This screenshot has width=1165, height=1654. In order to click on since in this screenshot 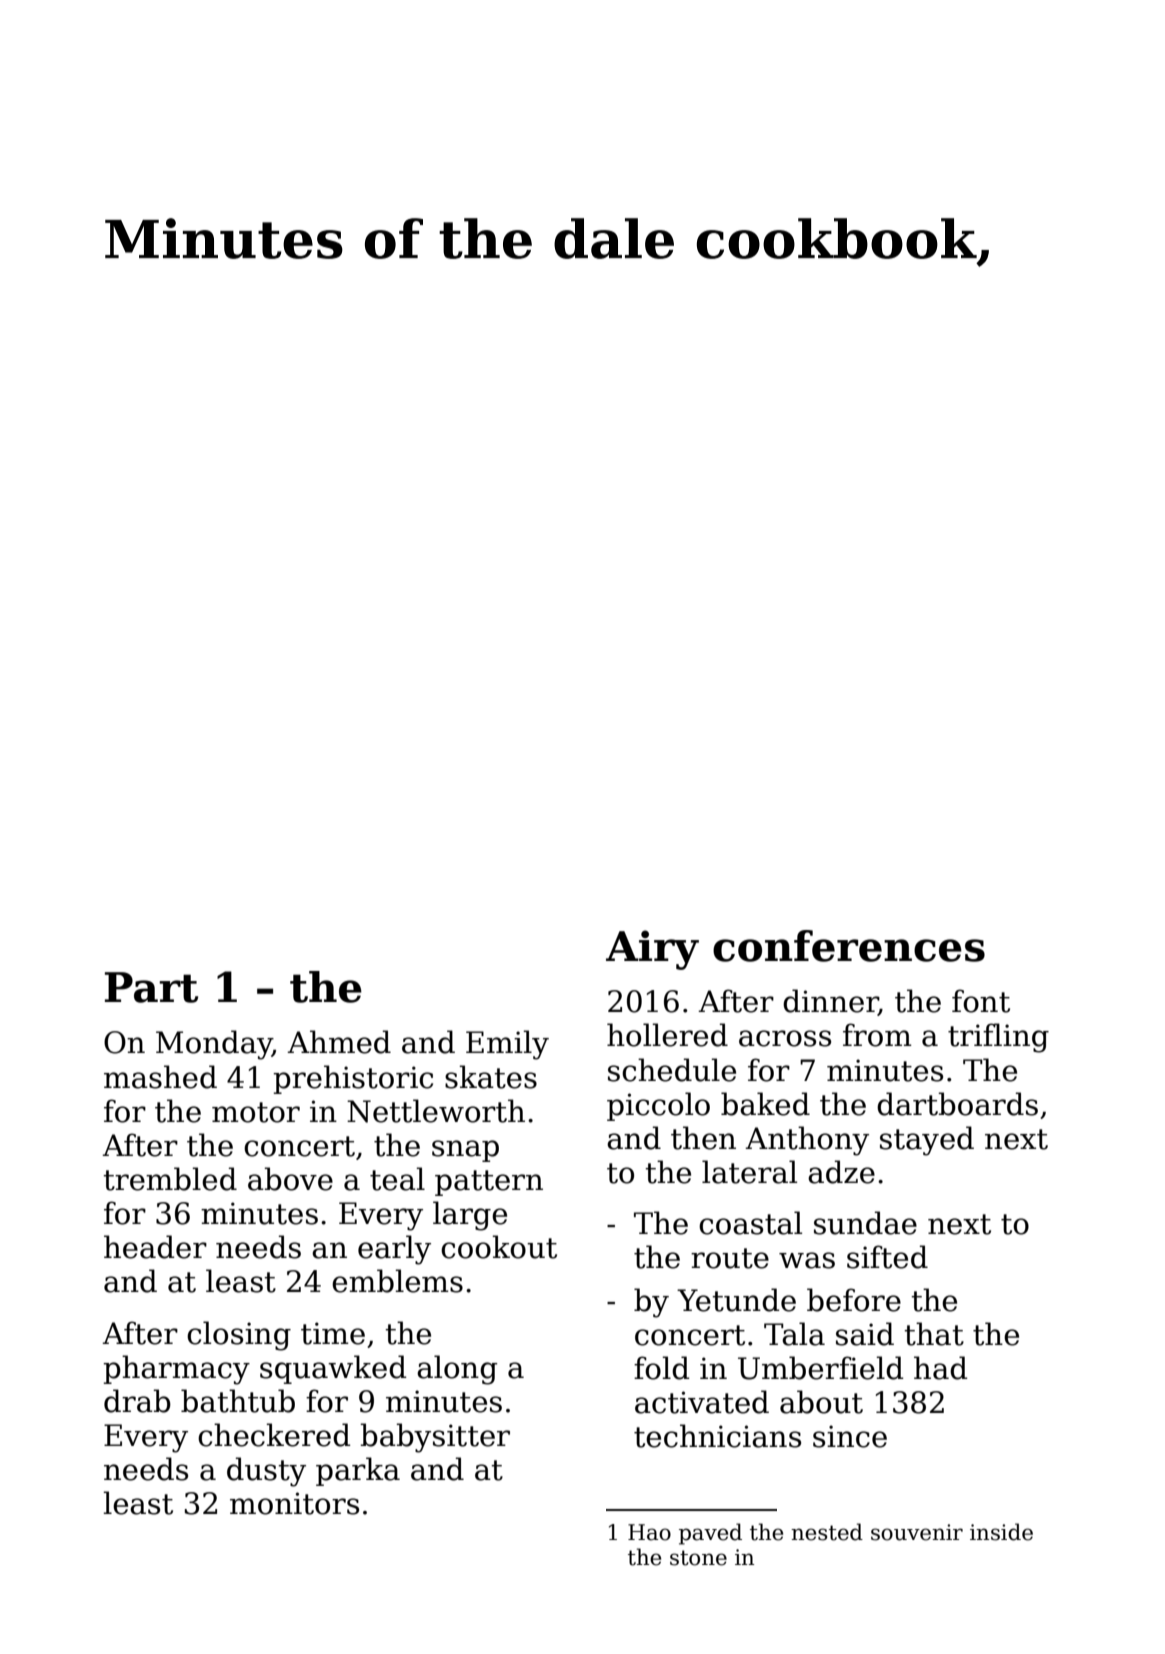, I will do `click(850, 1436)`.
